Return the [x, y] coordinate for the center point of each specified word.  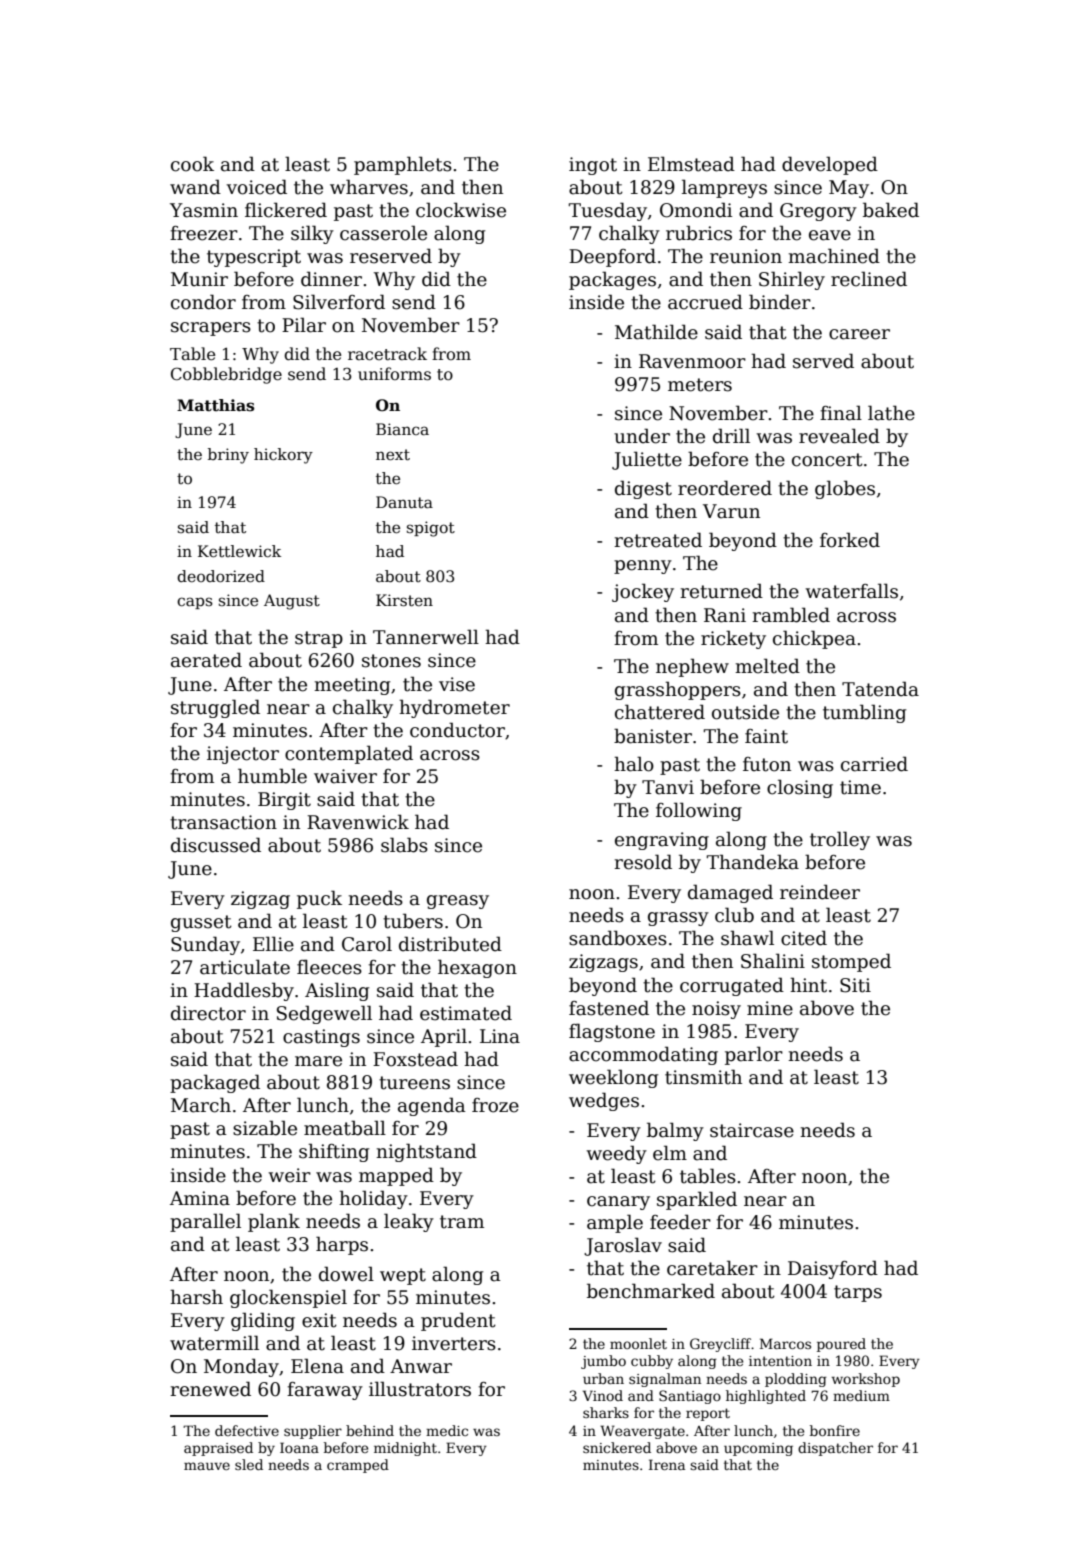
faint [766, 736]
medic [447, 1430]
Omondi [696, 210]
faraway [325, 1391]
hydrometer [454, 708]
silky [312, 234]
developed [830, 165]
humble [272, 776]
